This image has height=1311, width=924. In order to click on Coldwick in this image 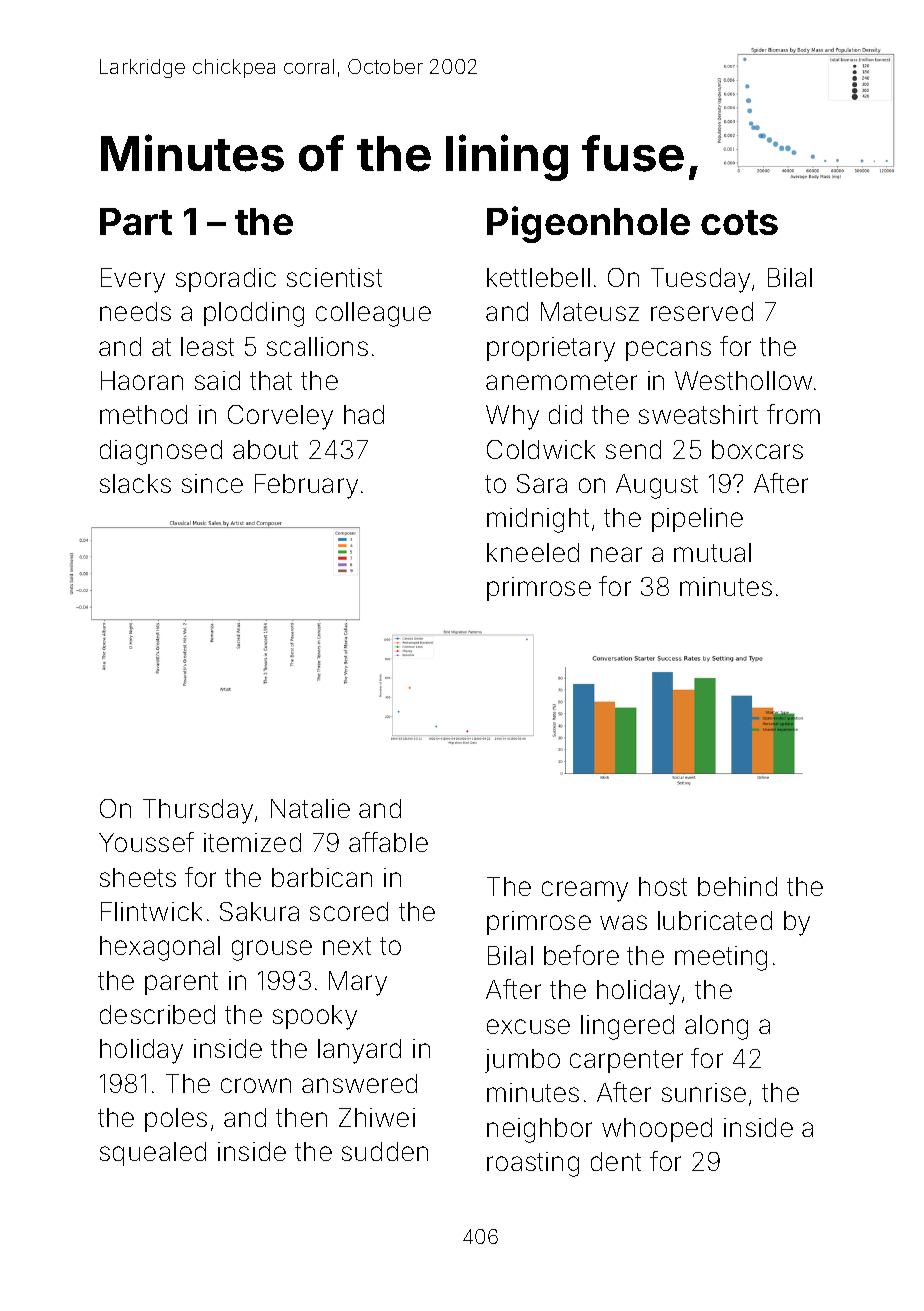, I will do `click(541, 449)`.
